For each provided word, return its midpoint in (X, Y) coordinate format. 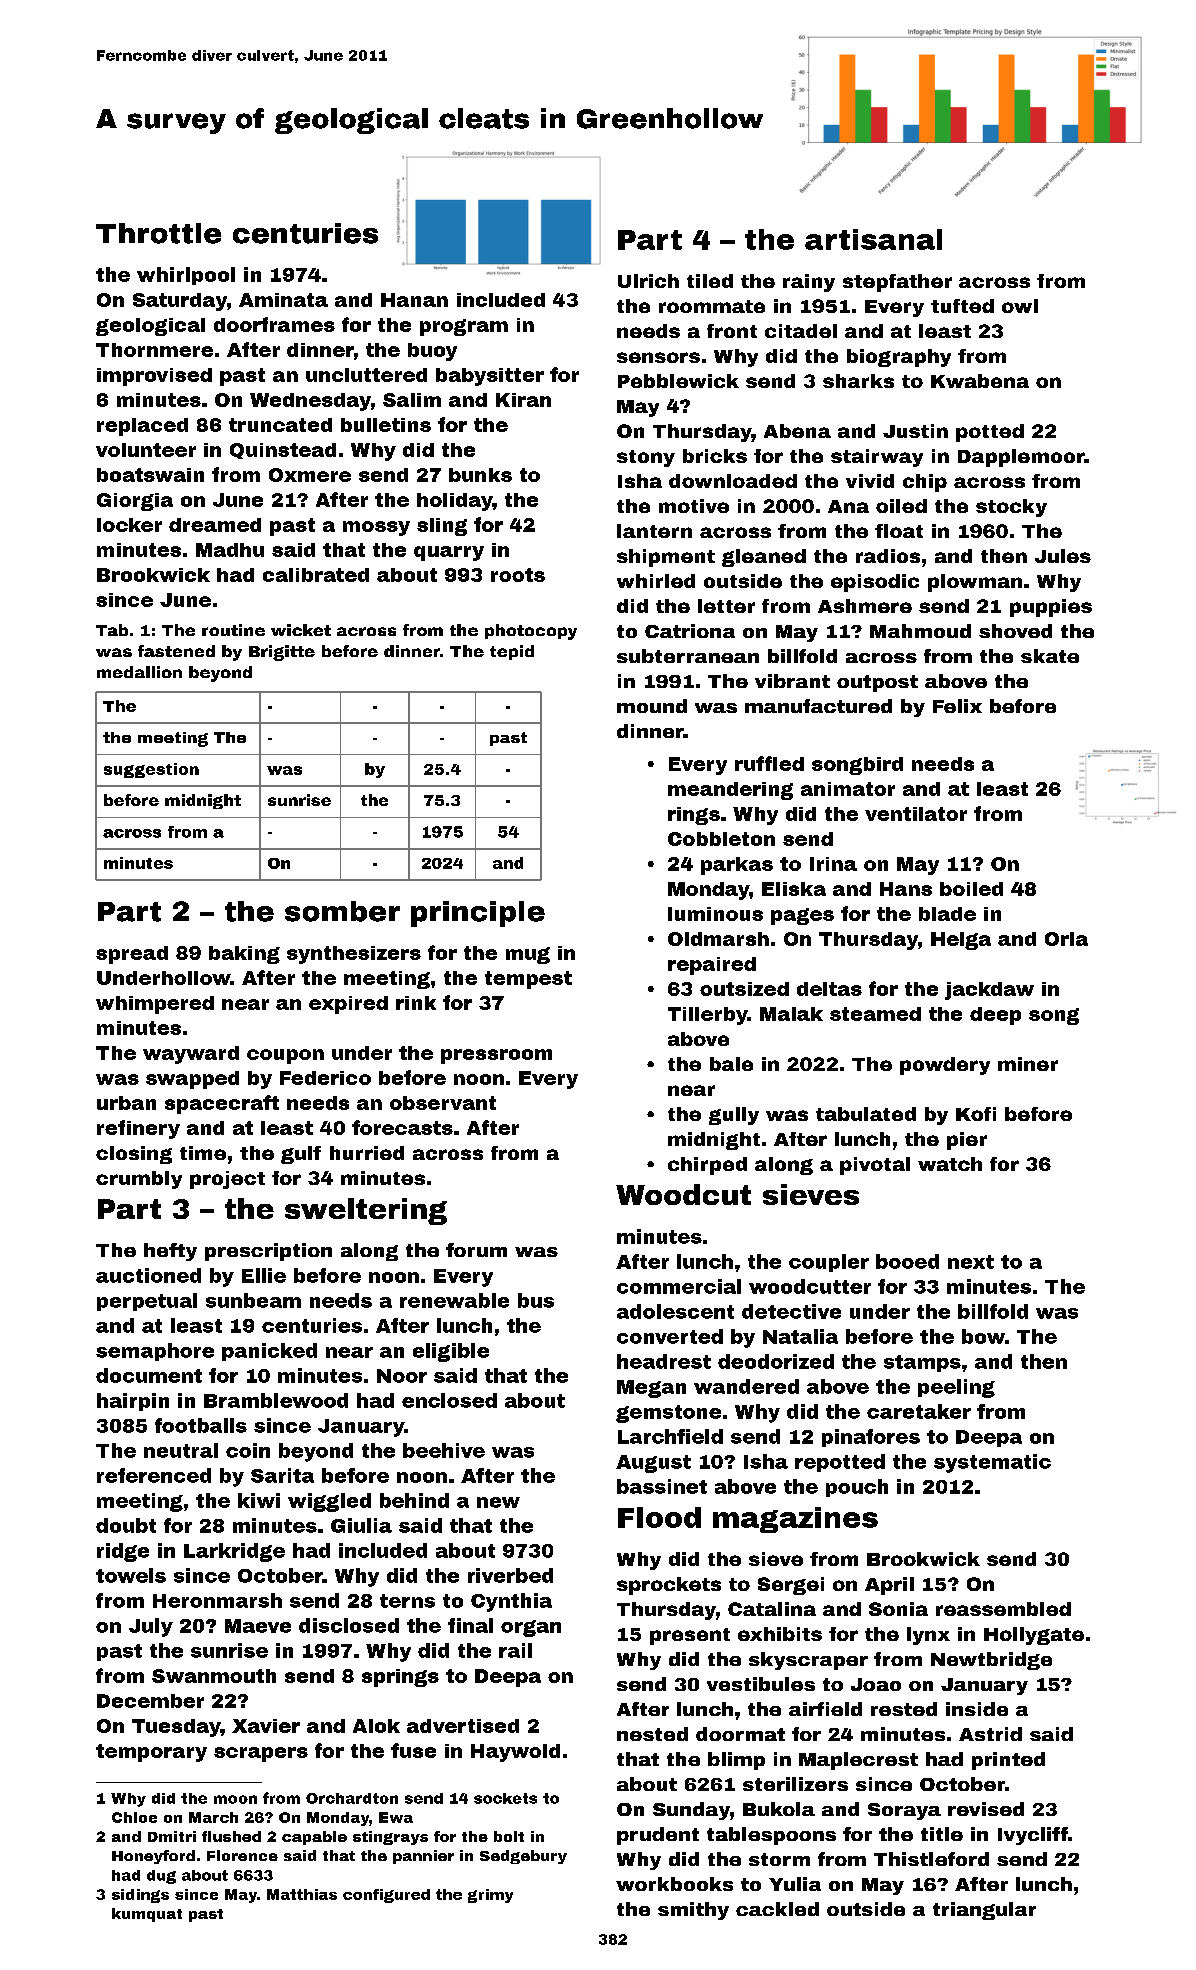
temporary (151, 1753)
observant (443, 1103)
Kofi (976, 1114)
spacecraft (222, 1104)
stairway (877, 458)
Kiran (523, 400)
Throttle (158, 233)
